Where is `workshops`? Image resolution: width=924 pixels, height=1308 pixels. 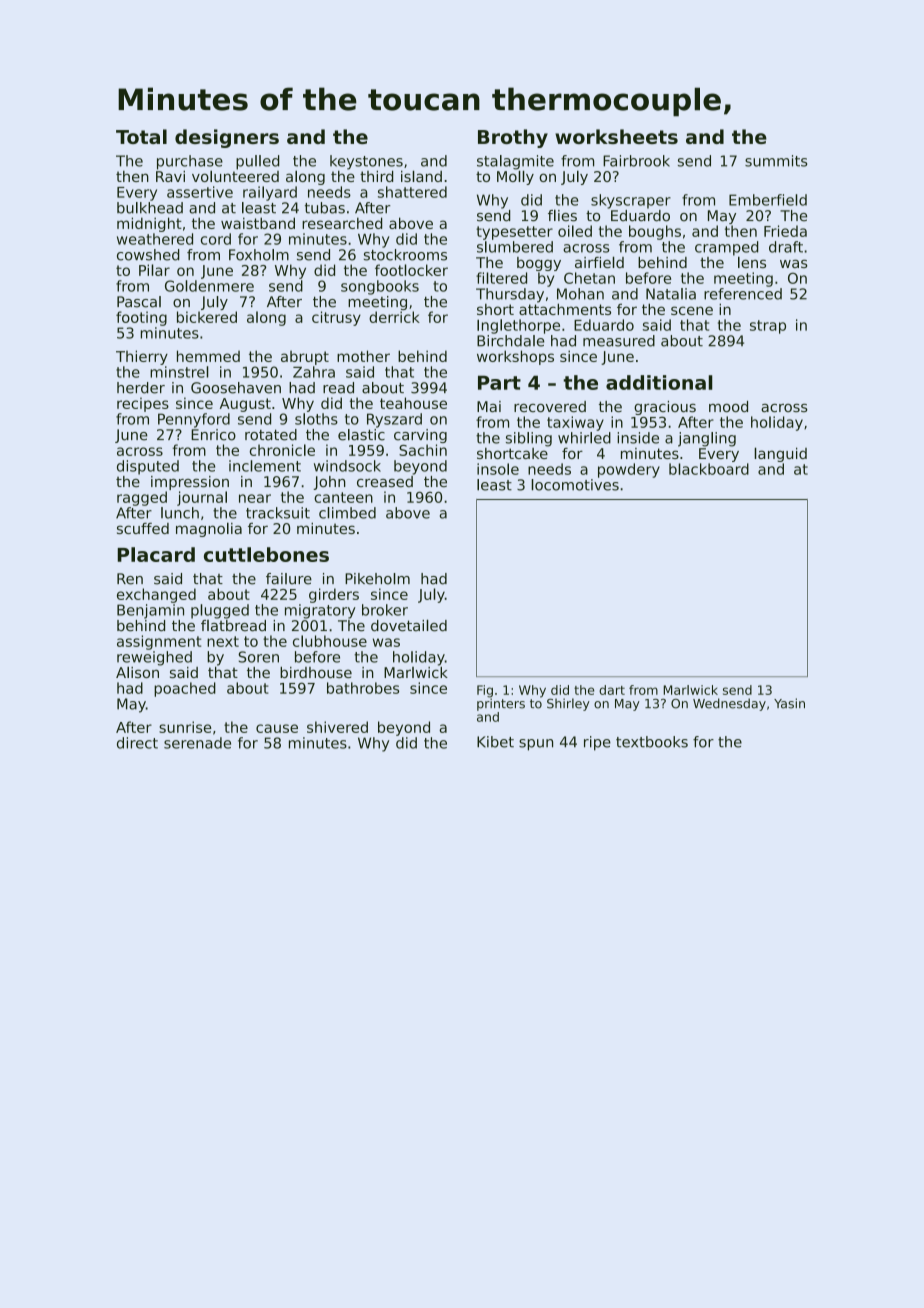 workshops is located at coordinates (515, 357).
